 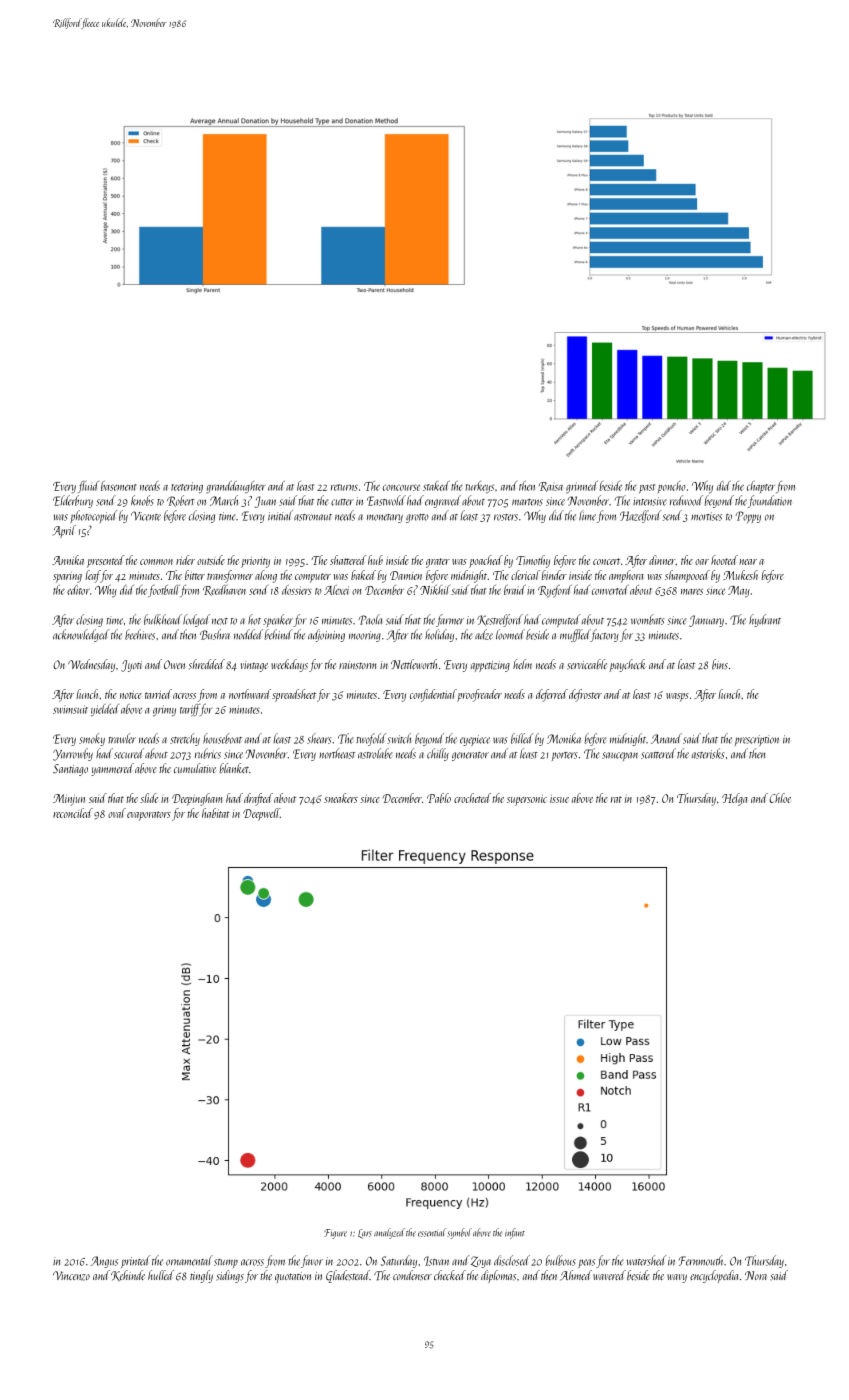 What do you see at coordinates (78, 590) in the screenshot?
I see `editor` at bounding box center [78, 590].
